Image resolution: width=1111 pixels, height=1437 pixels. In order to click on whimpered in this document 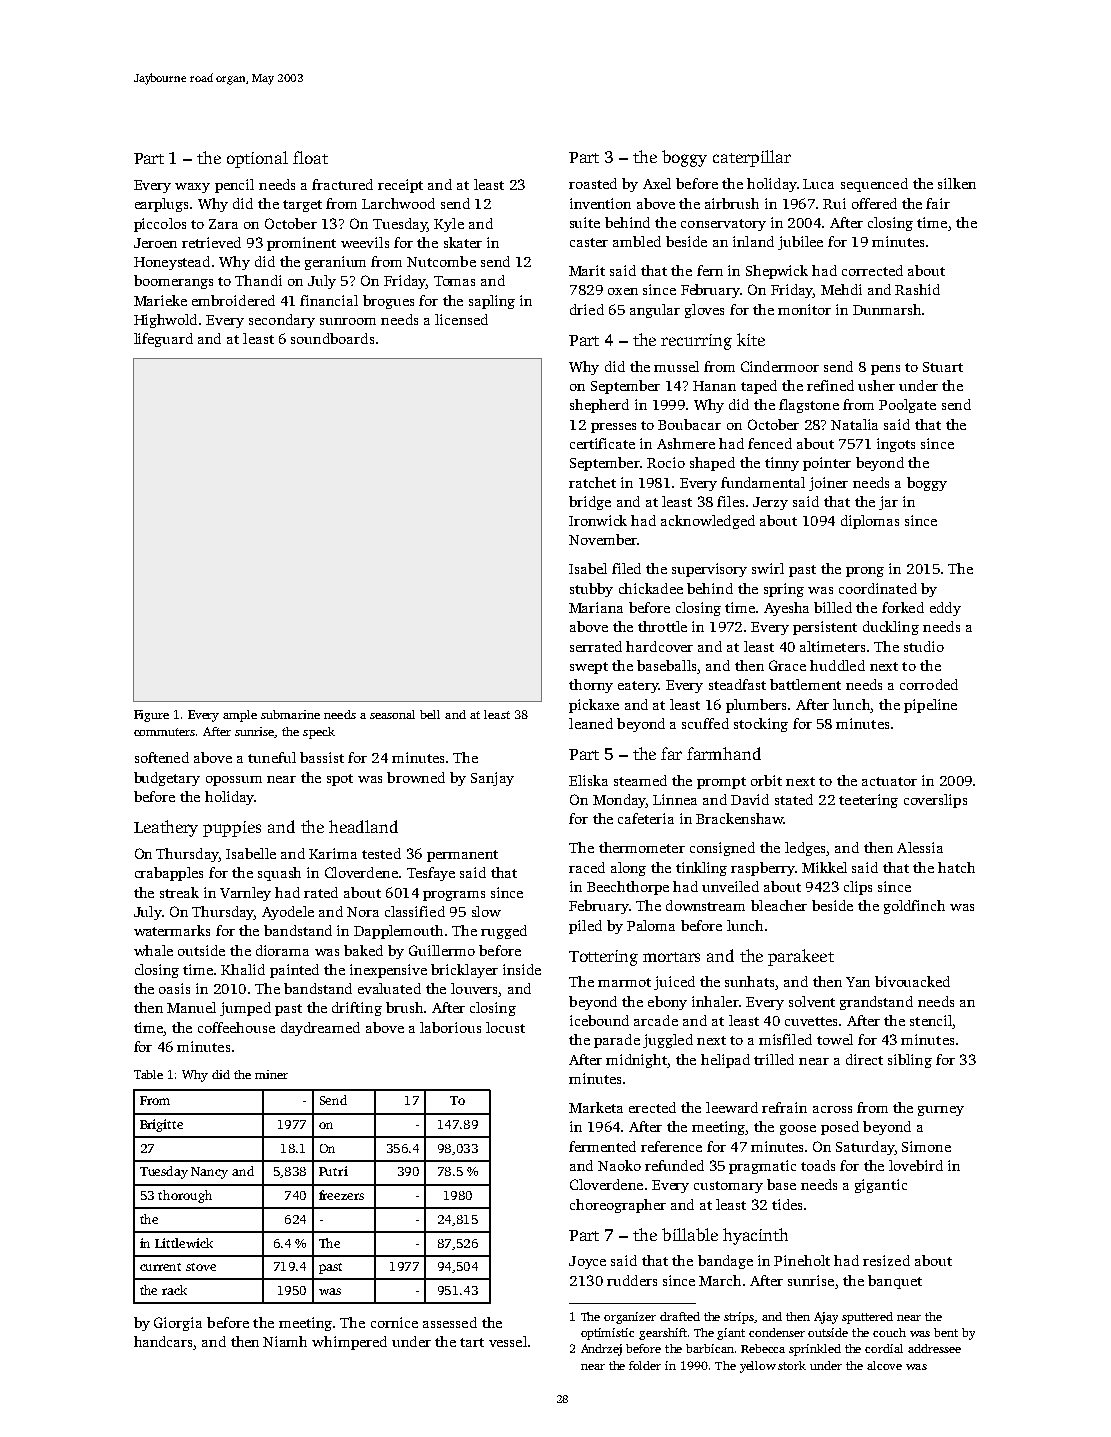, I will do `click(349, 1343)`.
